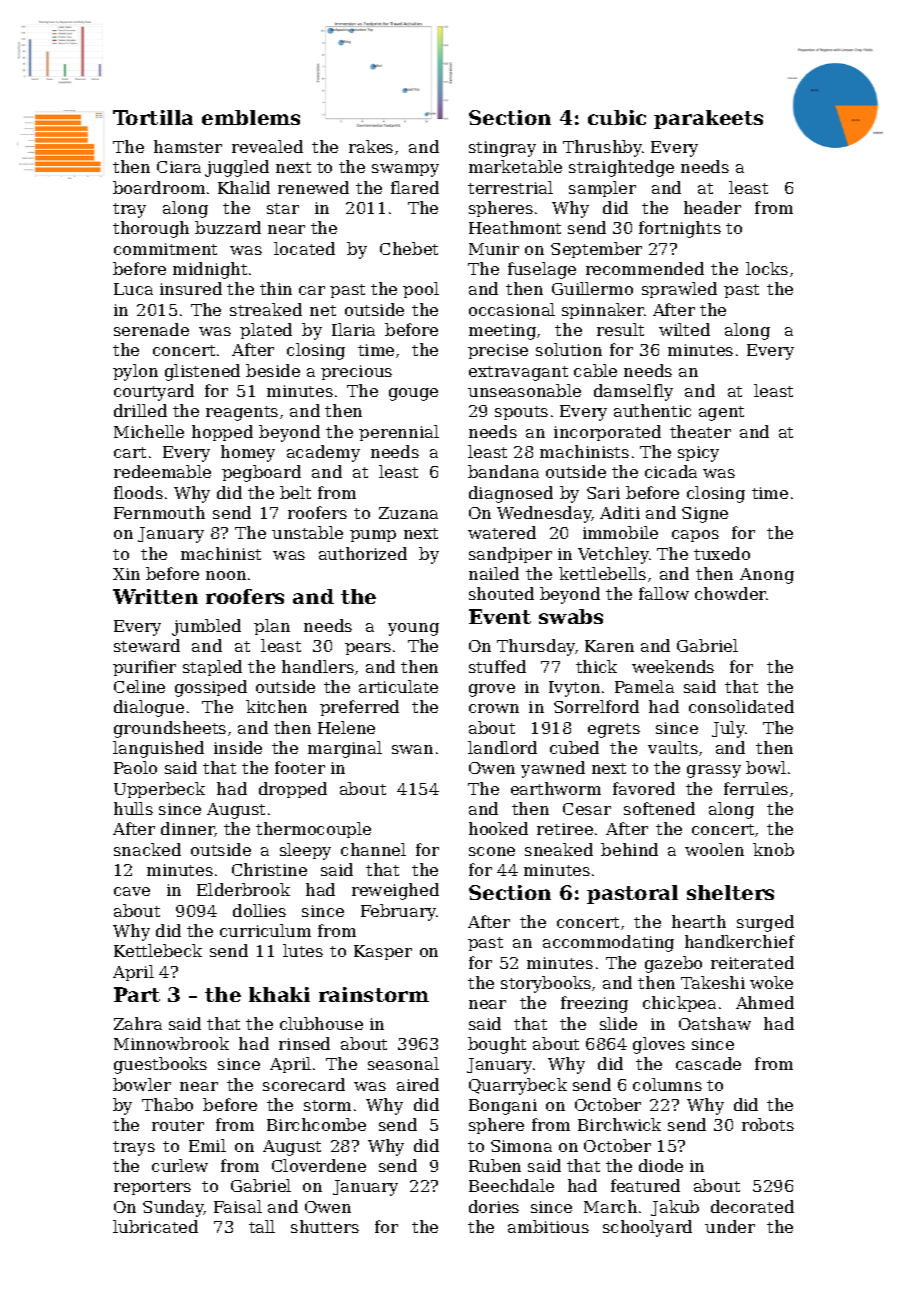  What do you see at coordinates (325, 1226) in the image?
I see `shutters` at bounding box center [325, 1226].
